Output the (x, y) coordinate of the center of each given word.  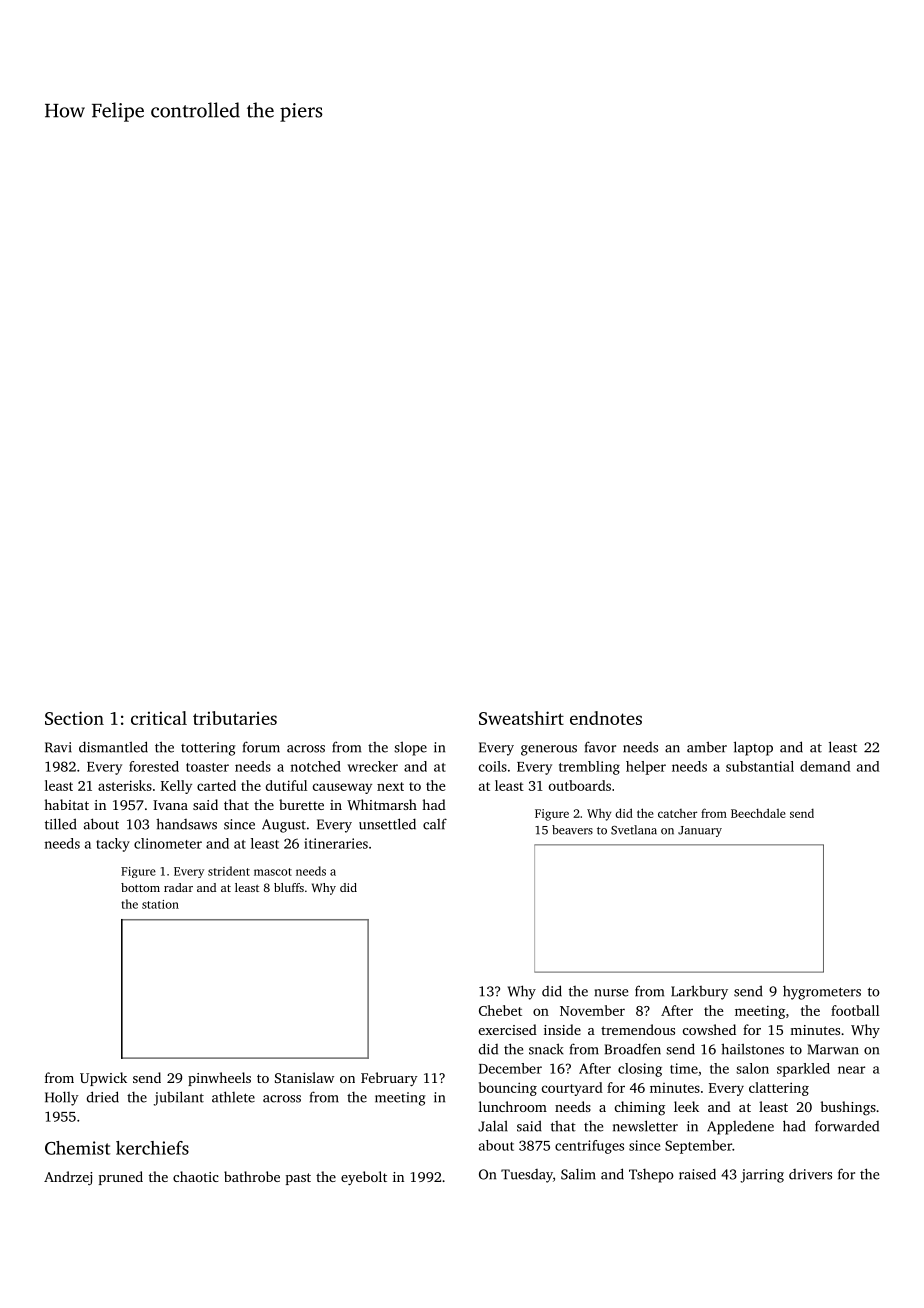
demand (825, 766)
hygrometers (822, 993)
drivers (810, 1174)
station (160, 904)
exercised (508, 1029)
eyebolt (364, 1178)
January (700, 831)
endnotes (606, 718)
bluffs (289, 887)
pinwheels (219, 1079)
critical (159, 718)
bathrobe (252, 1176)
